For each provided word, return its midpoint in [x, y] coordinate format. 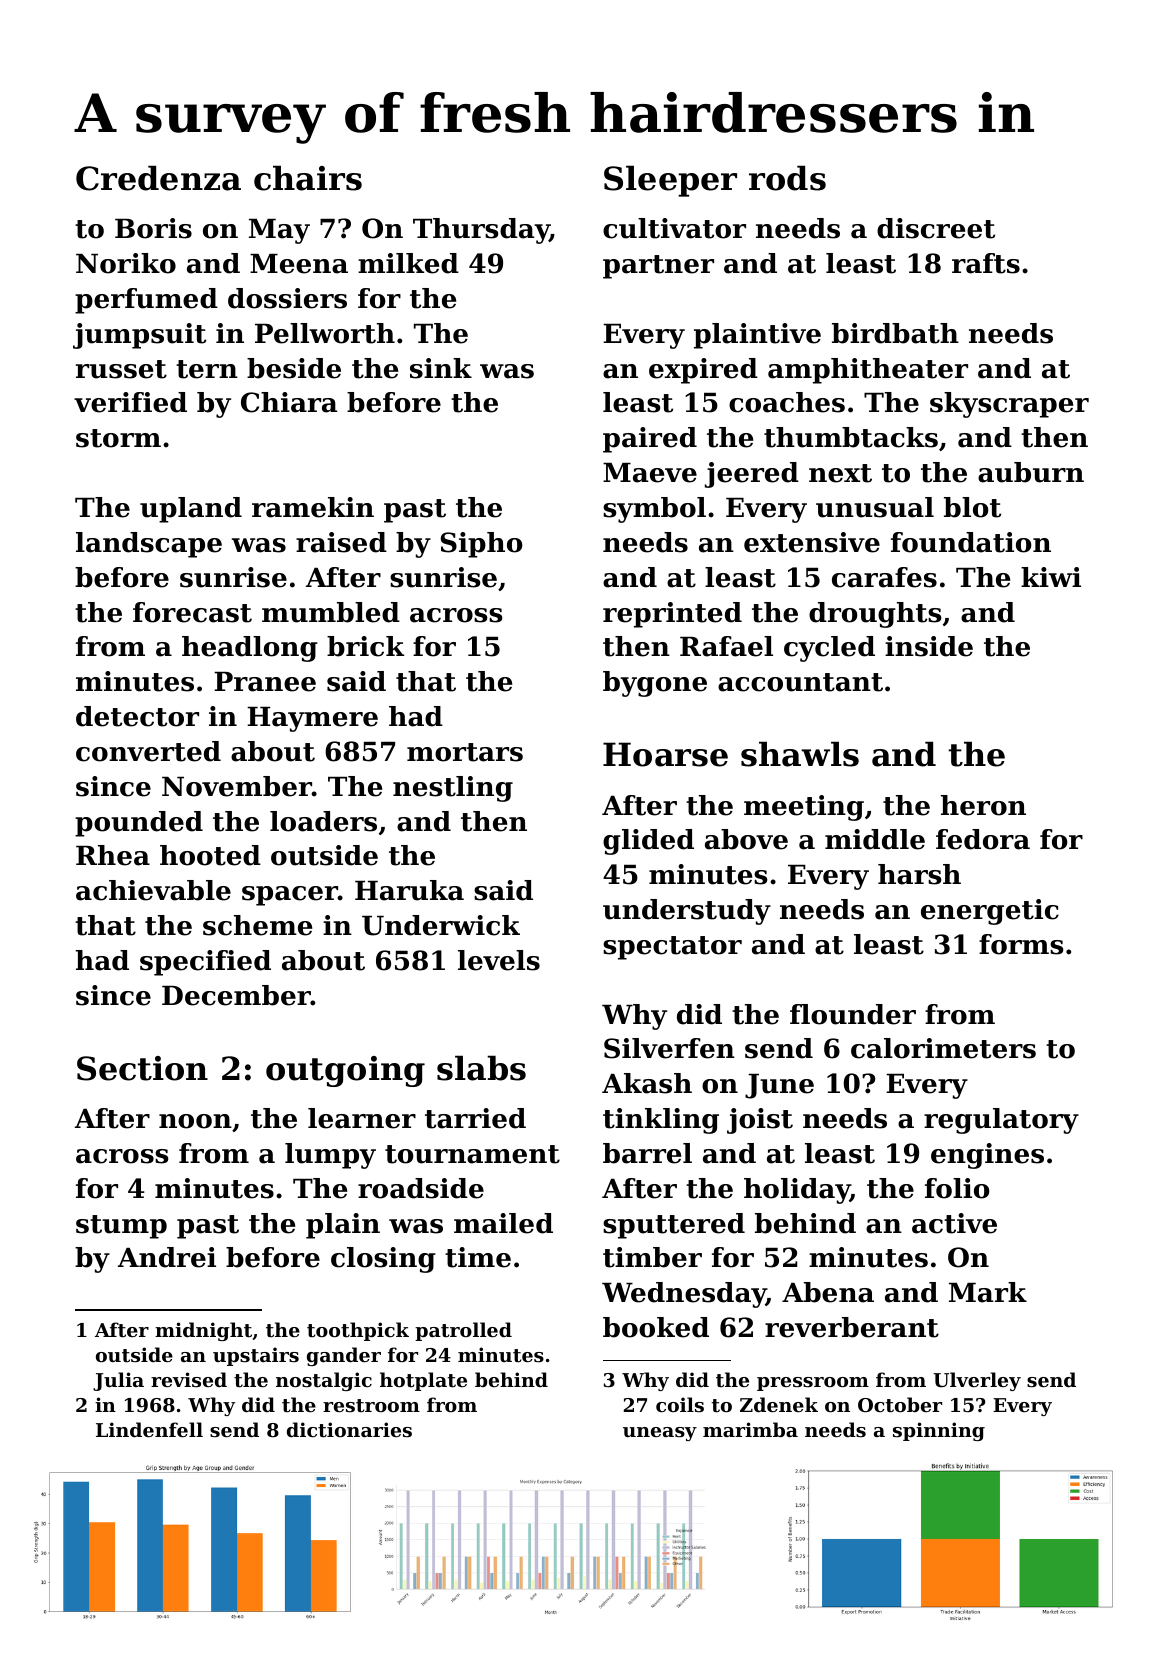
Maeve [650, 473]
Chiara [289, 402]
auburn [1031, 472]
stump [121, 1227]
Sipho [482, 545]
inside [929, 646]
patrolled [463, 1331]
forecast [192, 612]
